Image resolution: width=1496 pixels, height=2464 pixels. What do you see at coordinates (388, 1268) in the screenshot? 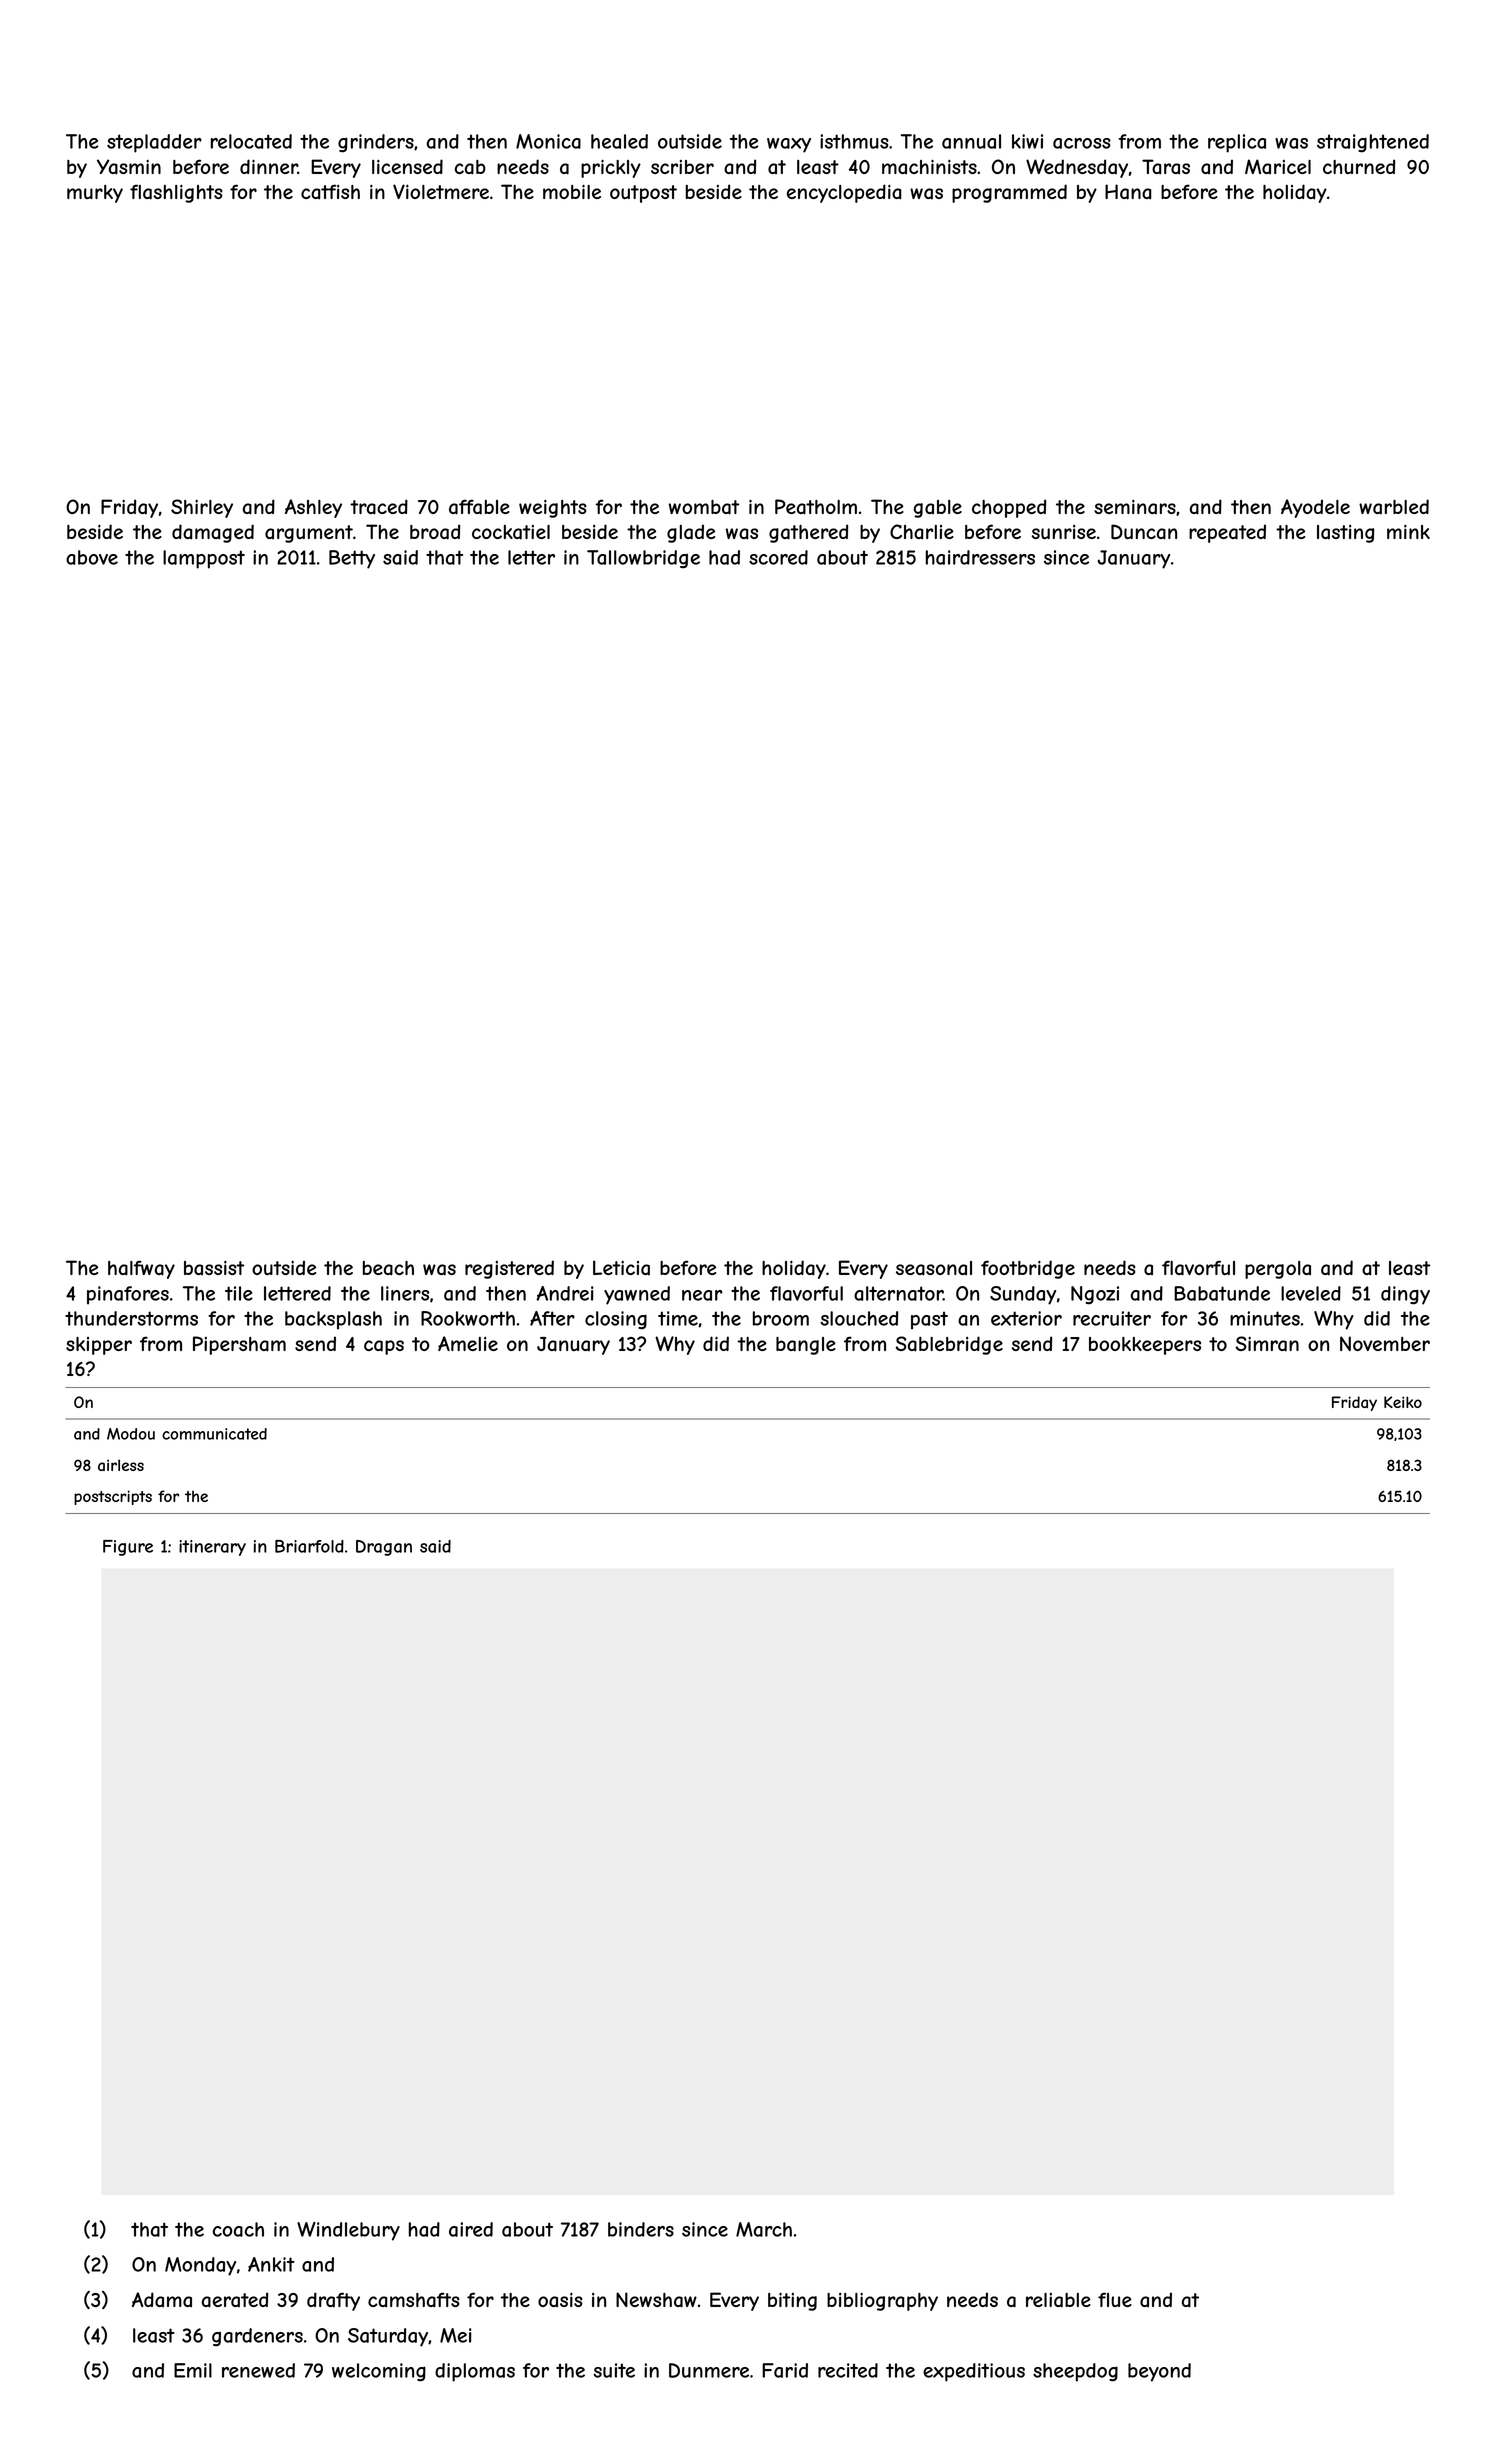
I see `beach` at bounding box center [388, 1268].
